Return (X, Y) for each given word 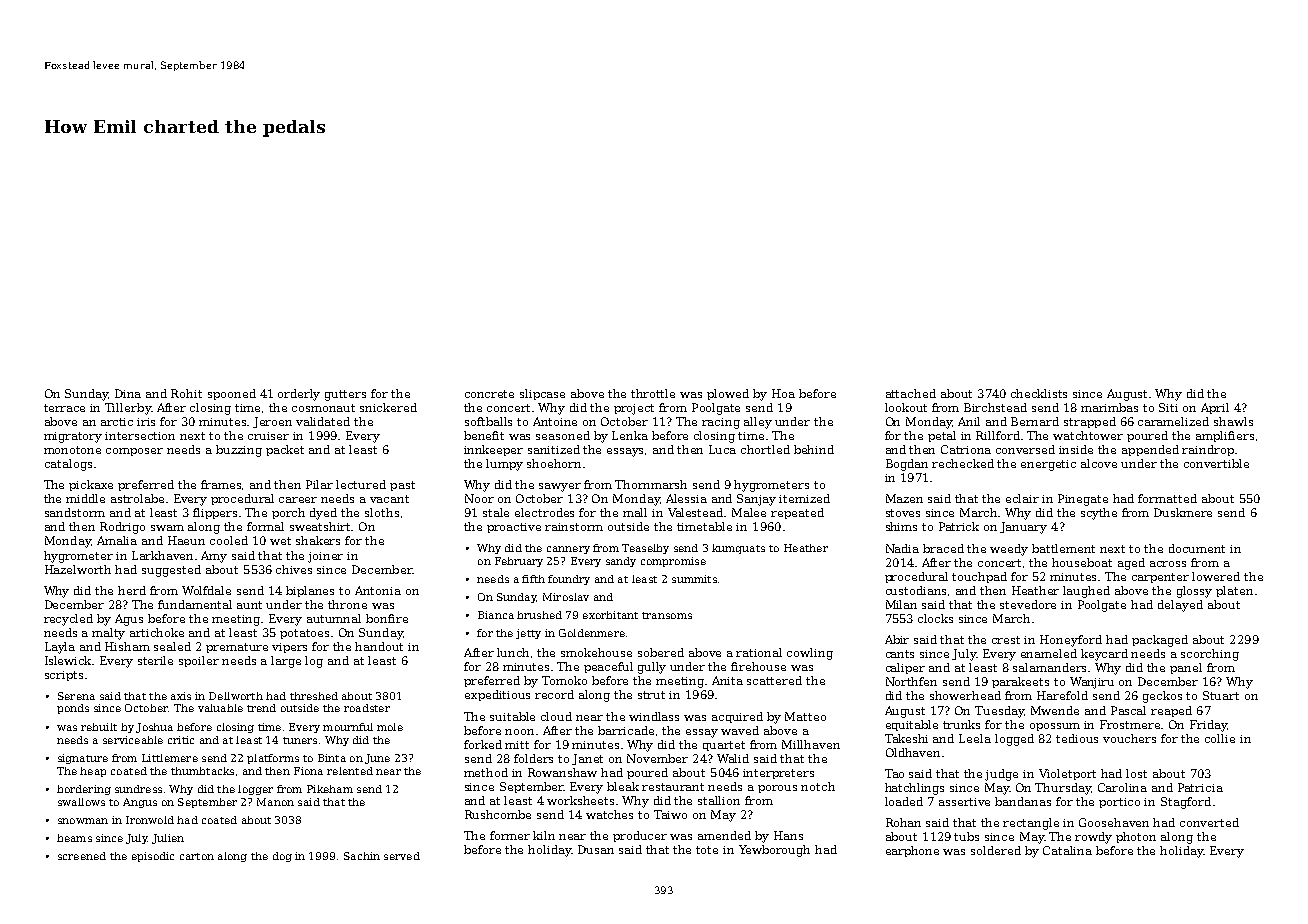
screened (82, 856)
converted (1209, 822)
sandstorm (75, 512)
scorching (1210, 655)
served (402, 856)
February (519, 562)
